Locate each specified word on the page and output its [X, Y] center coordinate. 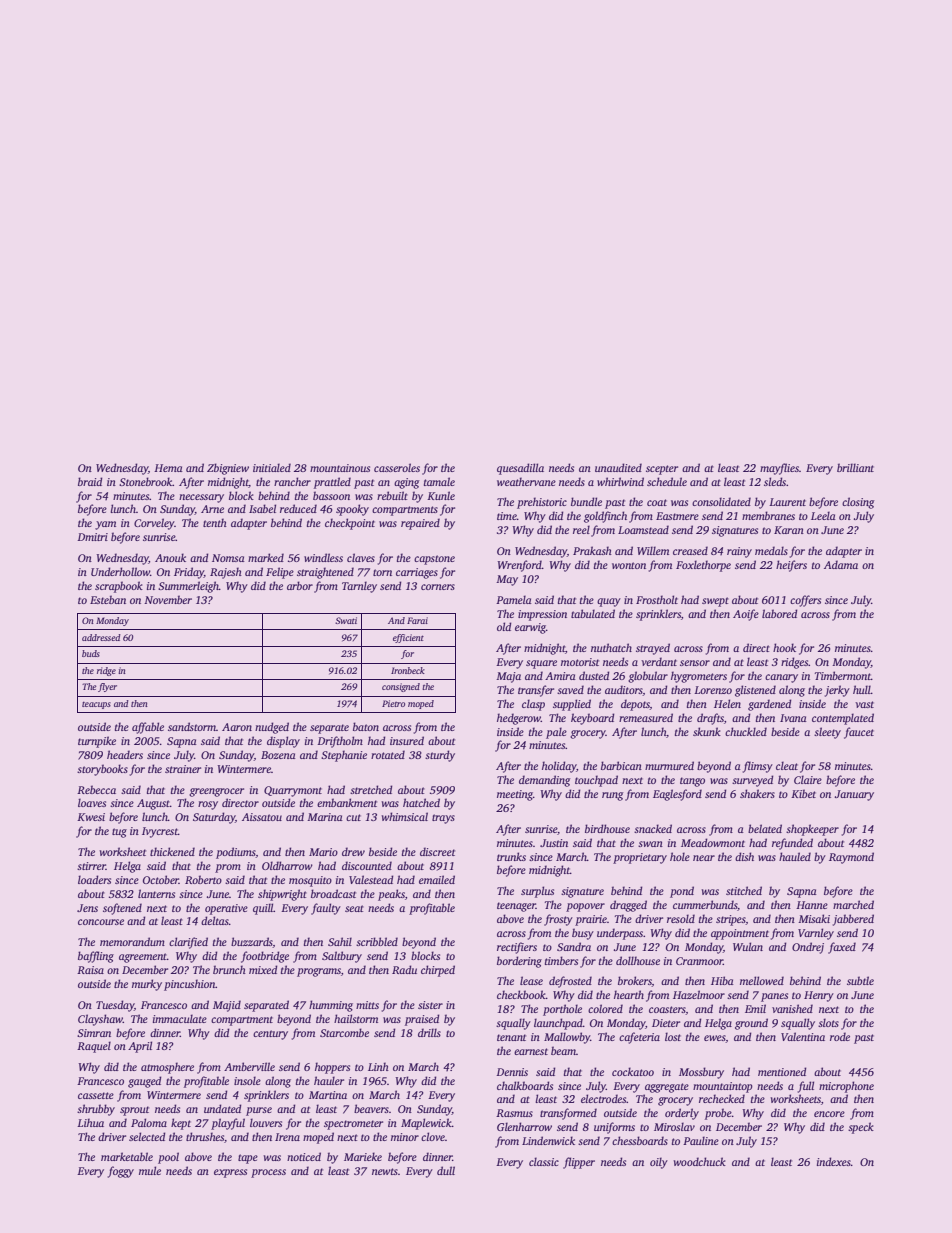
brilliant [855, 467]
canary [781, 678]
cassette [96, 1095]
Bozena [278, 755]
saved [570, 689]
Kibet [803, 793]
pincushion [189, 985]
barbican [621, 765]
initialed [272, 467]
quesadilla [520, 469]
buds [91, 653]
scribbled [377, 941]
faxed [842, 948]
